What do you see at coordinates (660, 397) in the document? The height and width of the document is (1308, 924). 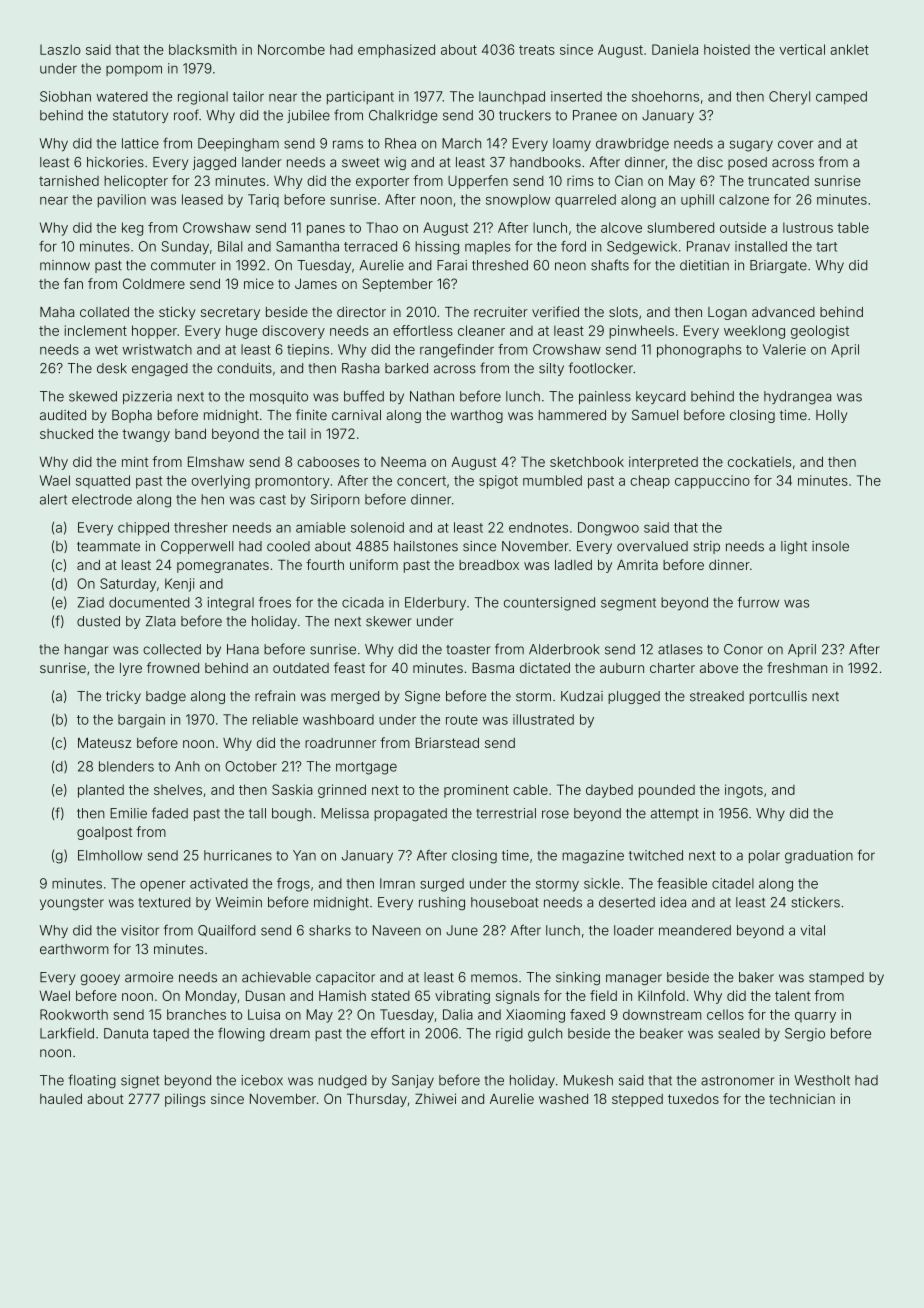 I see `keycard` at bounding box center [660, 397].
